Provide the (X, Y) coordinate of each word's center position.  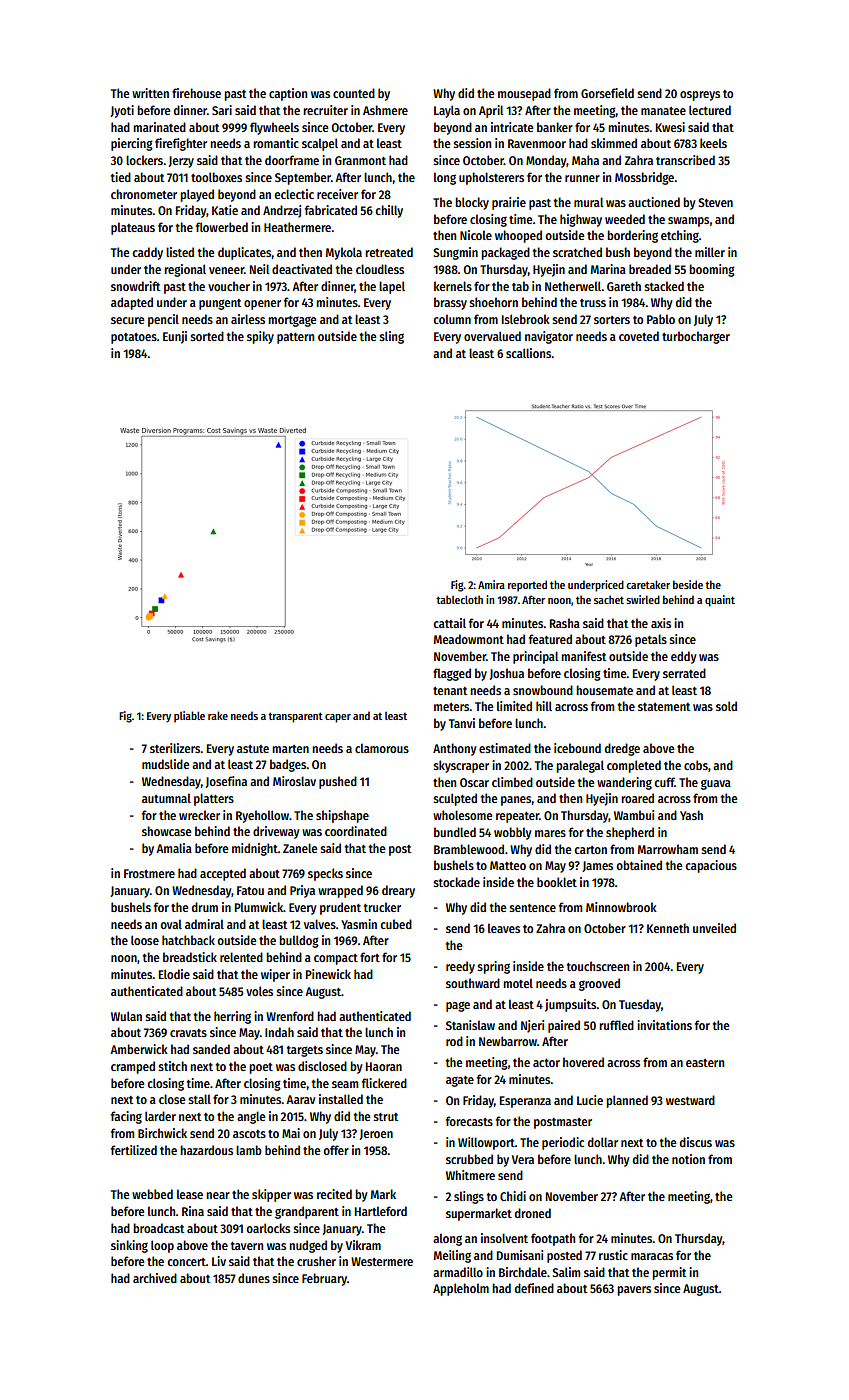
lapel (392, 287)
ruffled (616, 1025)
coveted (639, 336)
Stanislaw (470, 1025)
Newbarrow (508, 1041)
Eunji (175, 337)
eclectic (294, 194)
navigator (549, 337)
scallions (529, 353)
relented (241, 957)
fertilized (134, 1150)
